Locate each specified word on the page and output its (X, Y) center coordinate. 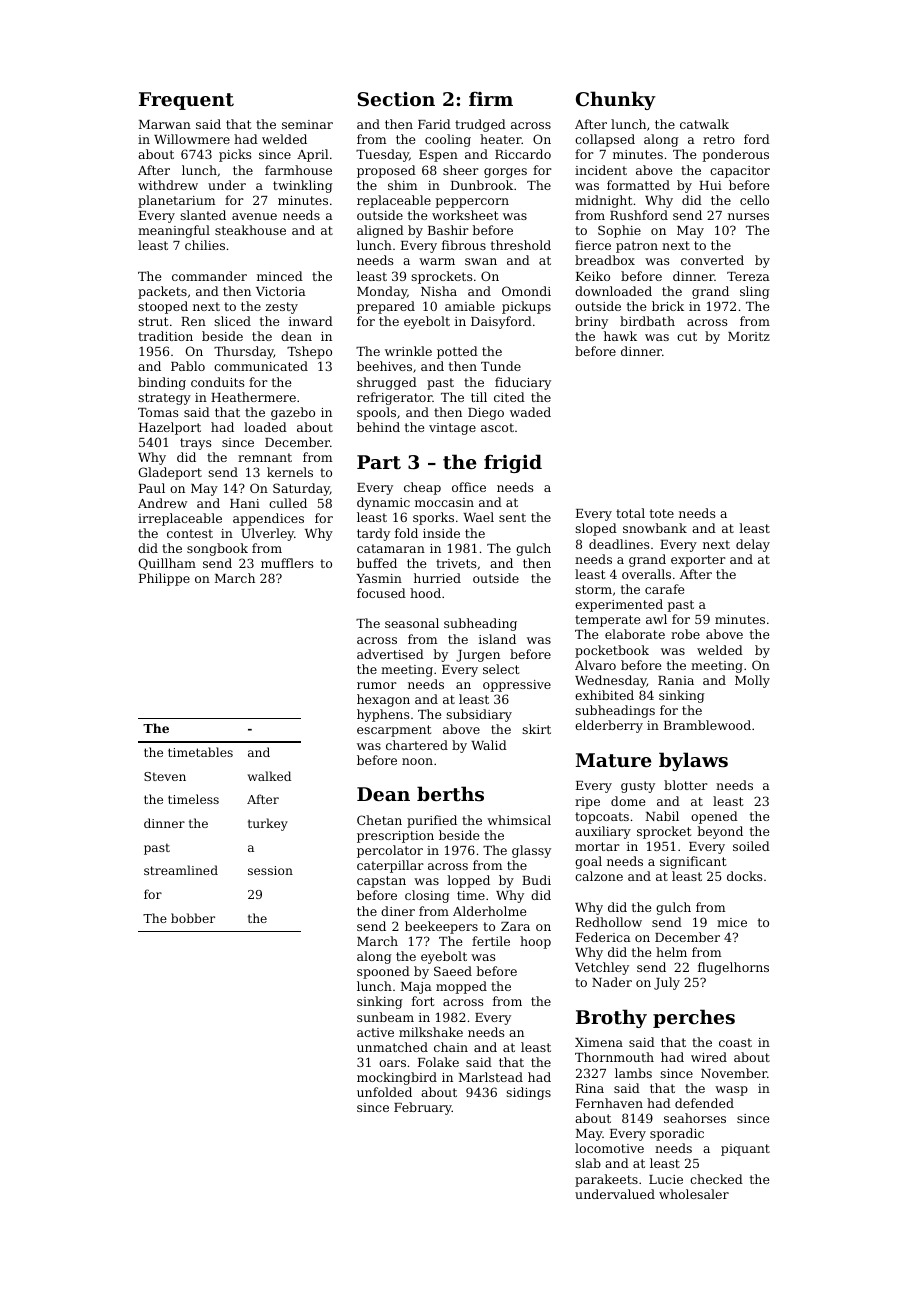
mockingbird (397, 1078)
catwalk (704, 124)
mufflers (287, 563)
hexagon (383, 700)
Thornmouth (614, 1057)
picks (235, 155)
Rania (676, 680)
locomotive (609, 1148)
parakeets (606, 1180)
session (270, 870)
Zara (515, 926)
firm (491, 98)
